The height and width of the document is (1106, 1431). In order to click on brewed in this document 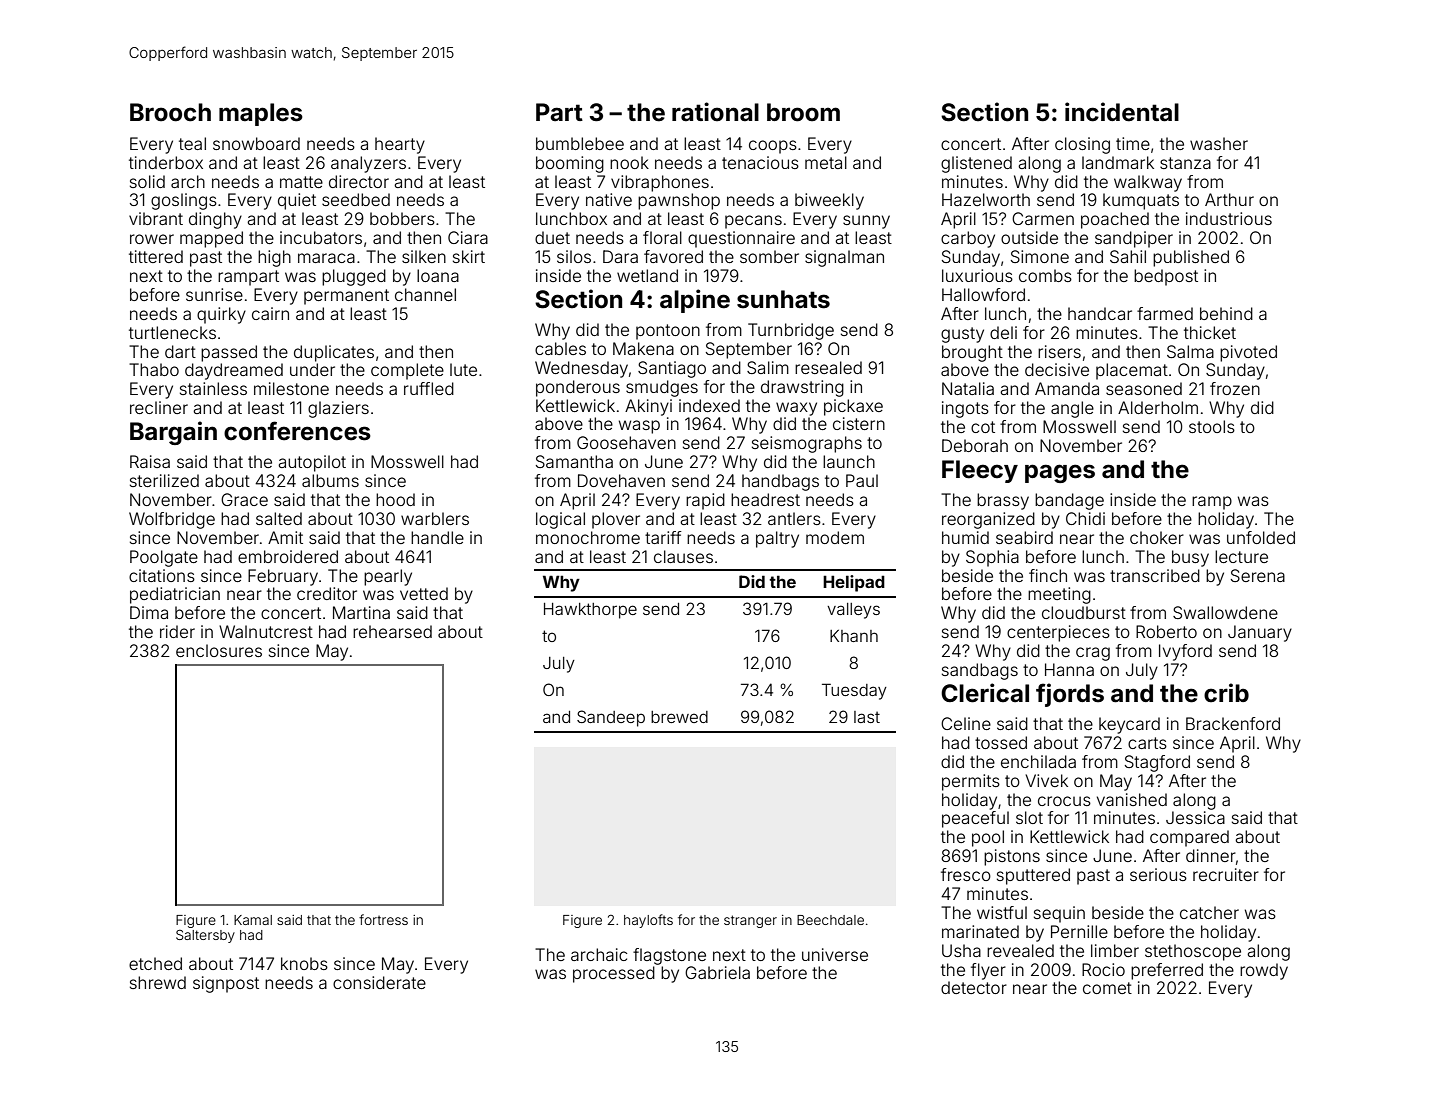, I will do `click(679, 717)`.
